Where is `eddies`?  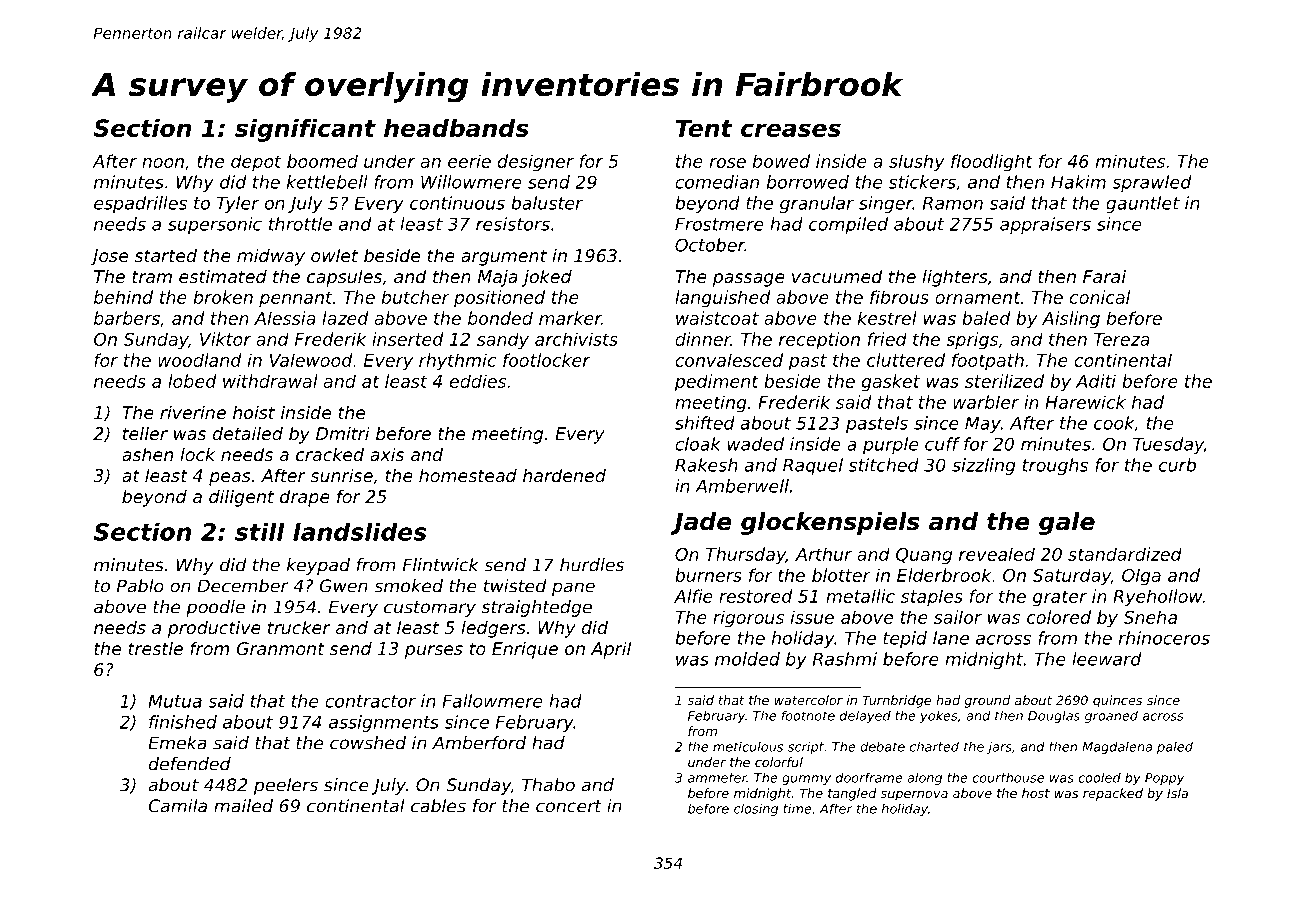 eddies is located at coordinates (478, 381).
